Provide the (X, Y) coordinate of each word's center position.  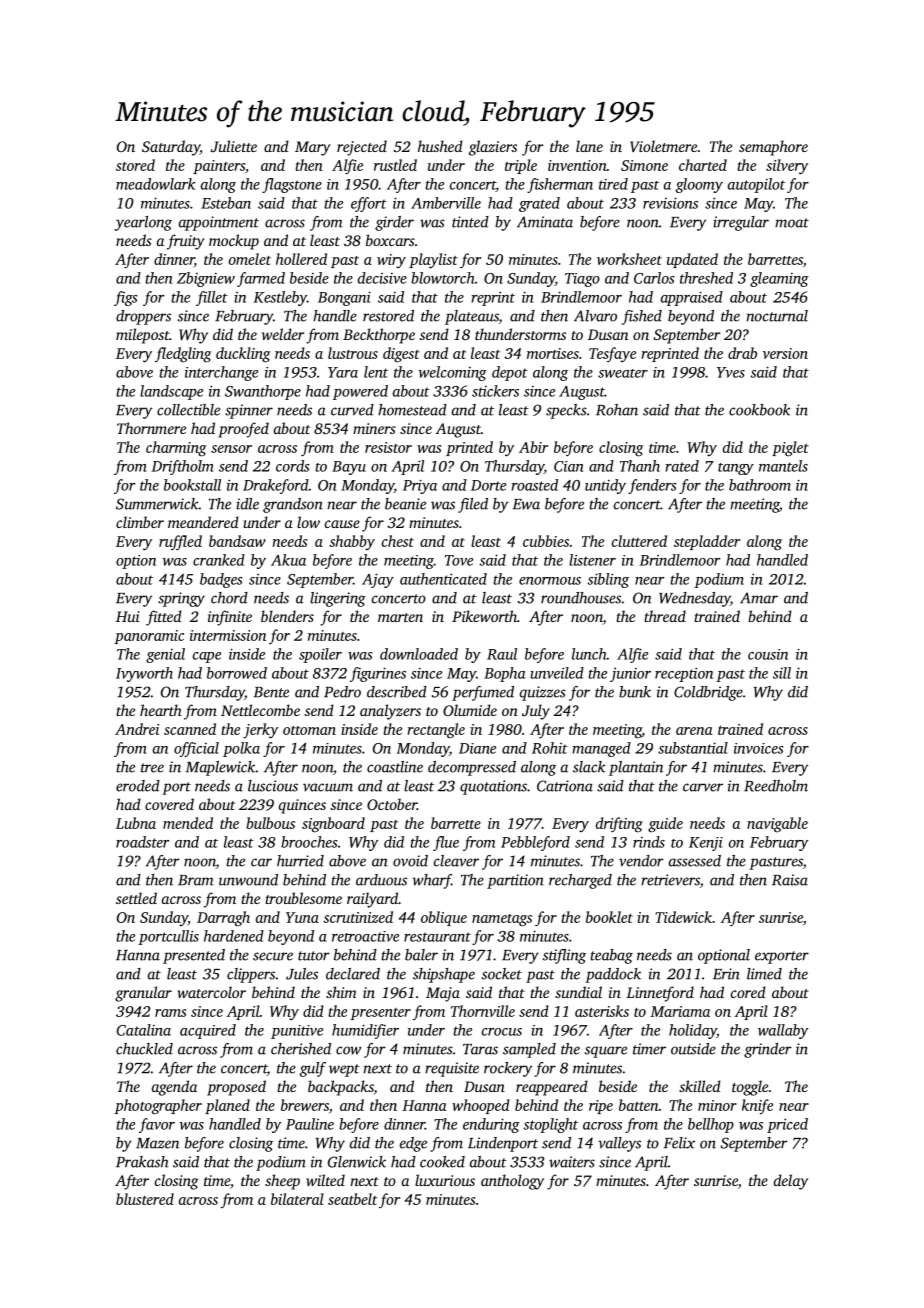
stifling (564, 956)
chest (398, 541)
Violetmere (663, 146)
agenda (174, 1088)
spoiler (320, 655)
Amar (759, 598)
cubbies (546, 541)
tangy (736, 469)
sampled (529, 1050)
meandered (203, 522)
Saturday (171, 148)
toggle (750, 1088)
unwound (248, 880)
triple (521, 166)
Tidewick (683, 917)
